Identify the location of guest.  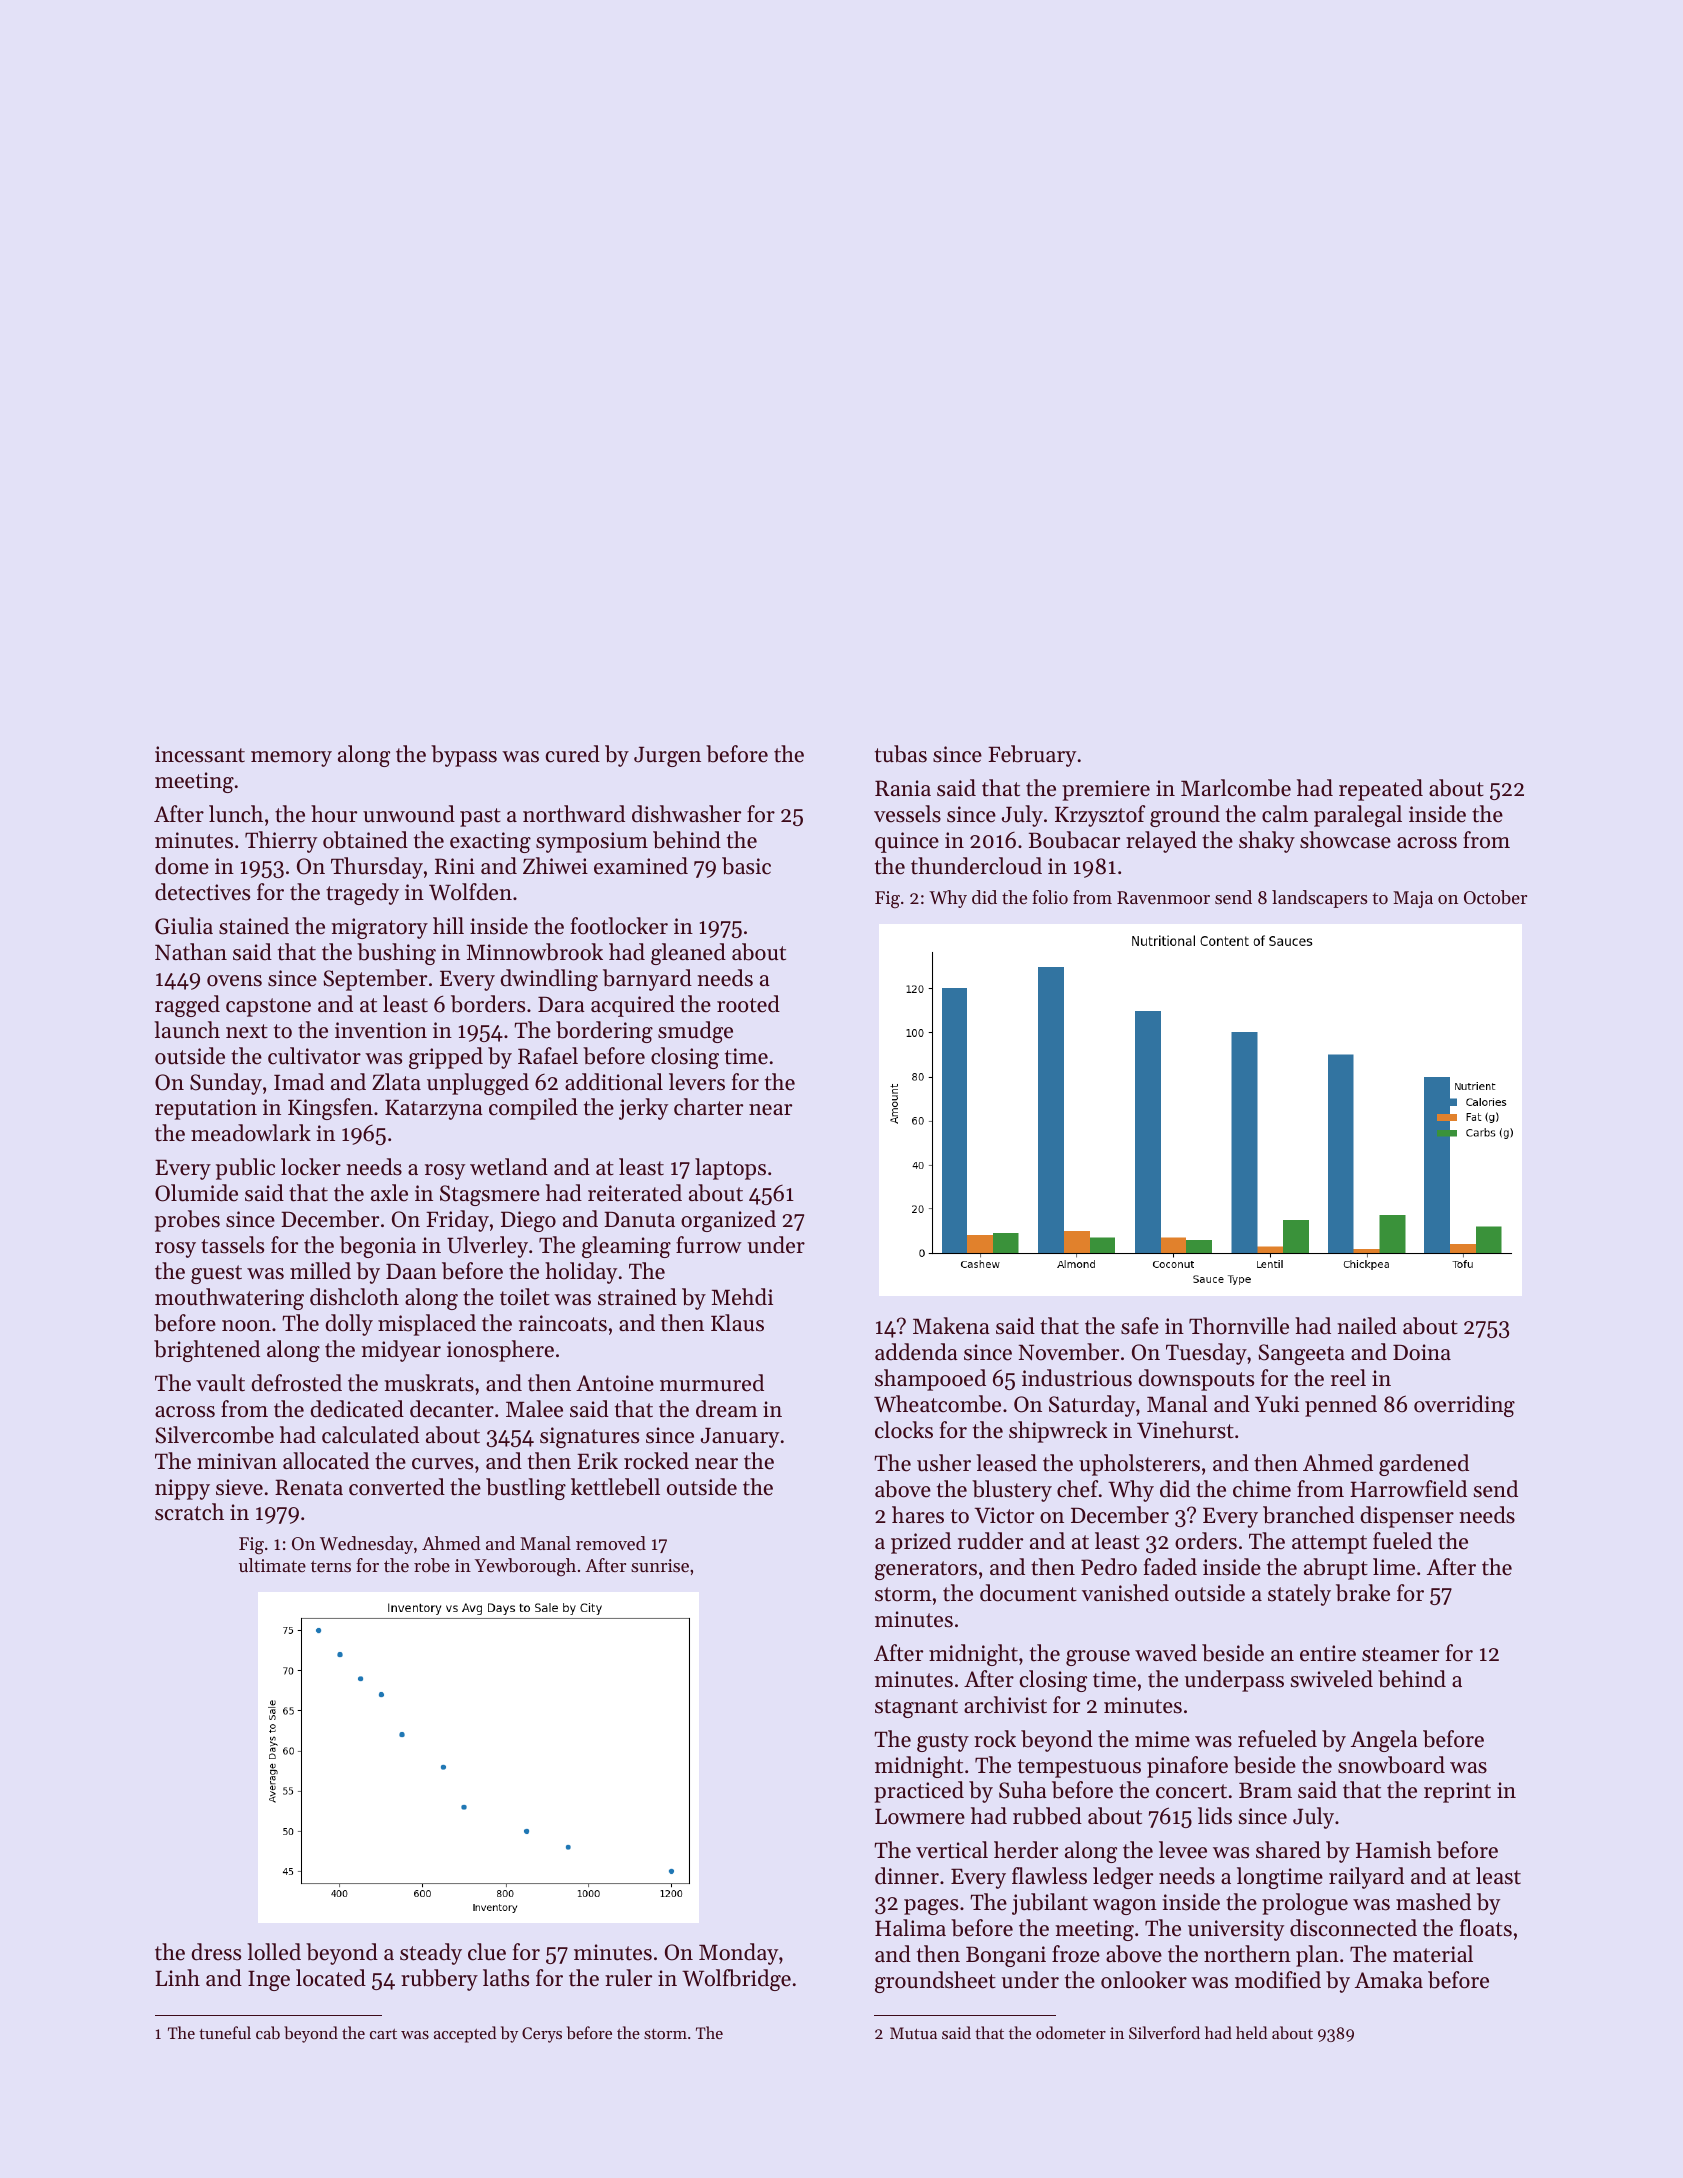
(216, 1274).
